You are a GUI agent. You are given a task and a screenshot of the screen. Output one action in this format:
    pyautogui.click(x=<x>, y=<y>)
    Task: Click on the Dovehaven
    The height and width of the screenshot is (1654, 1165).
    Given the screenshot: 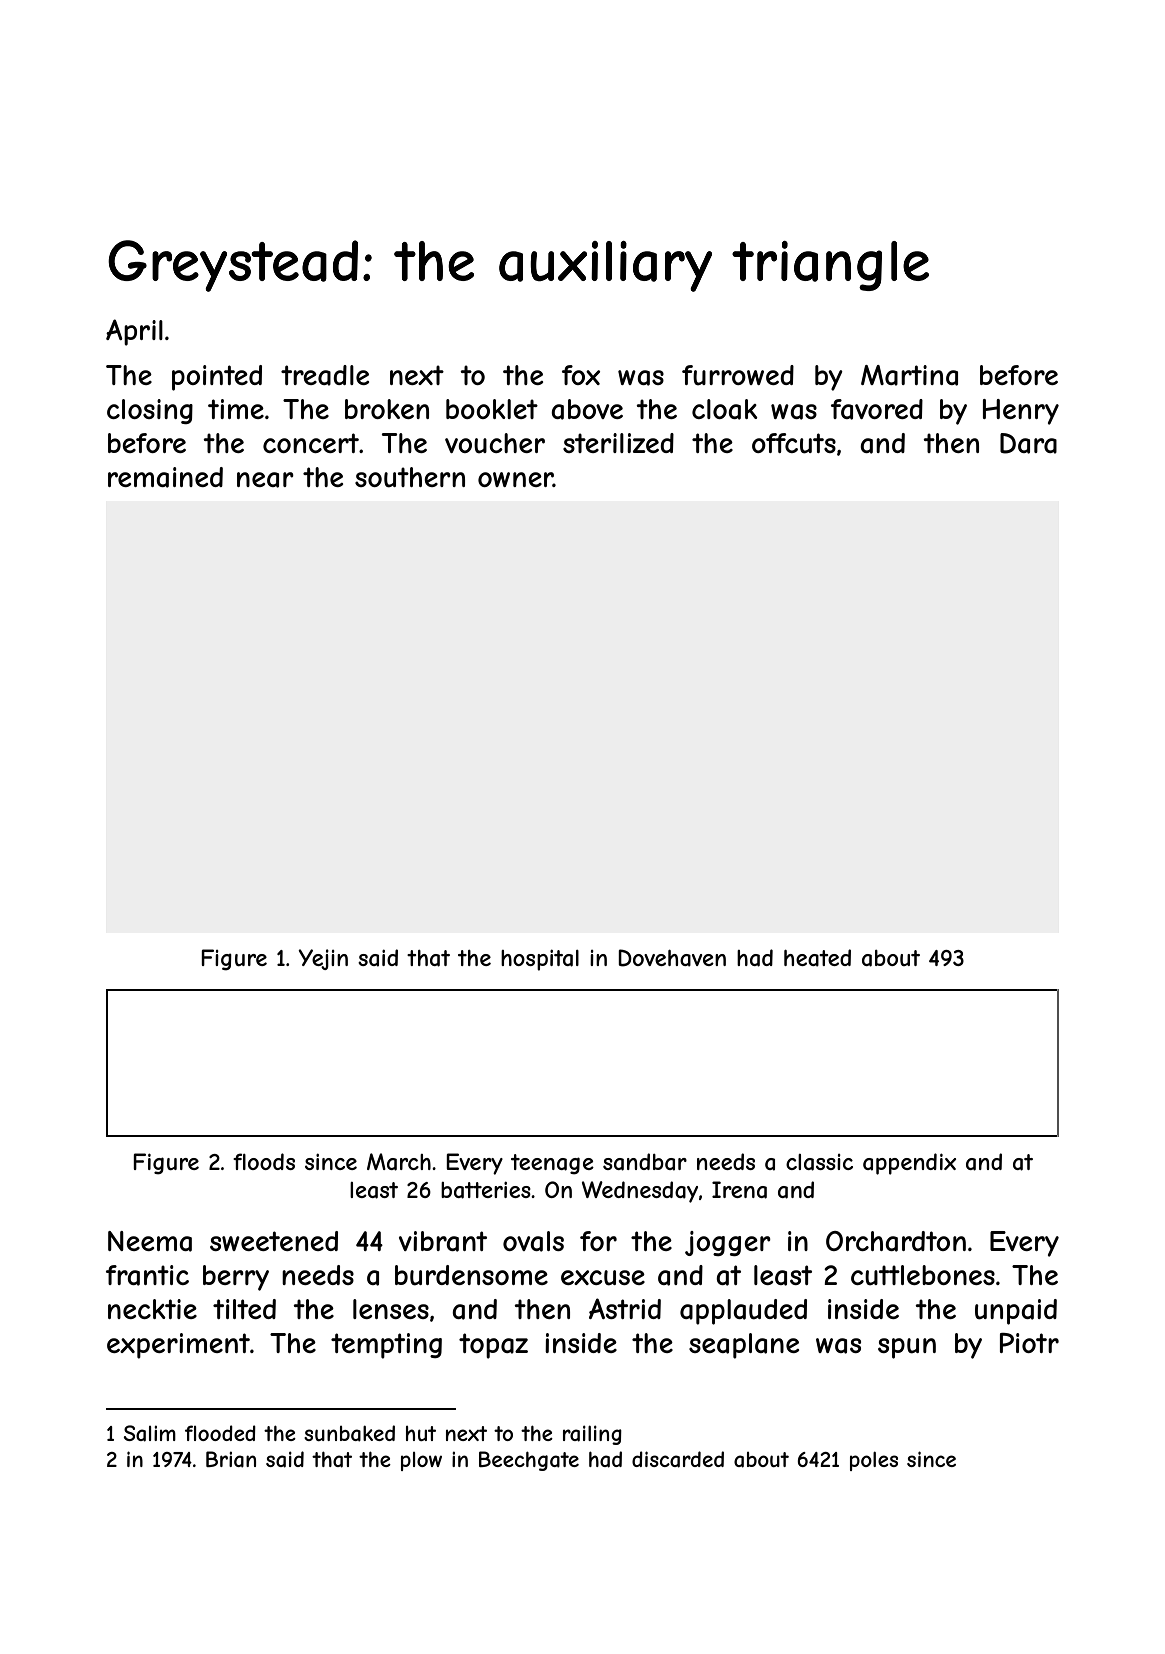 What is the action you would take?
    pyautogui.click(x=672, y=958)
